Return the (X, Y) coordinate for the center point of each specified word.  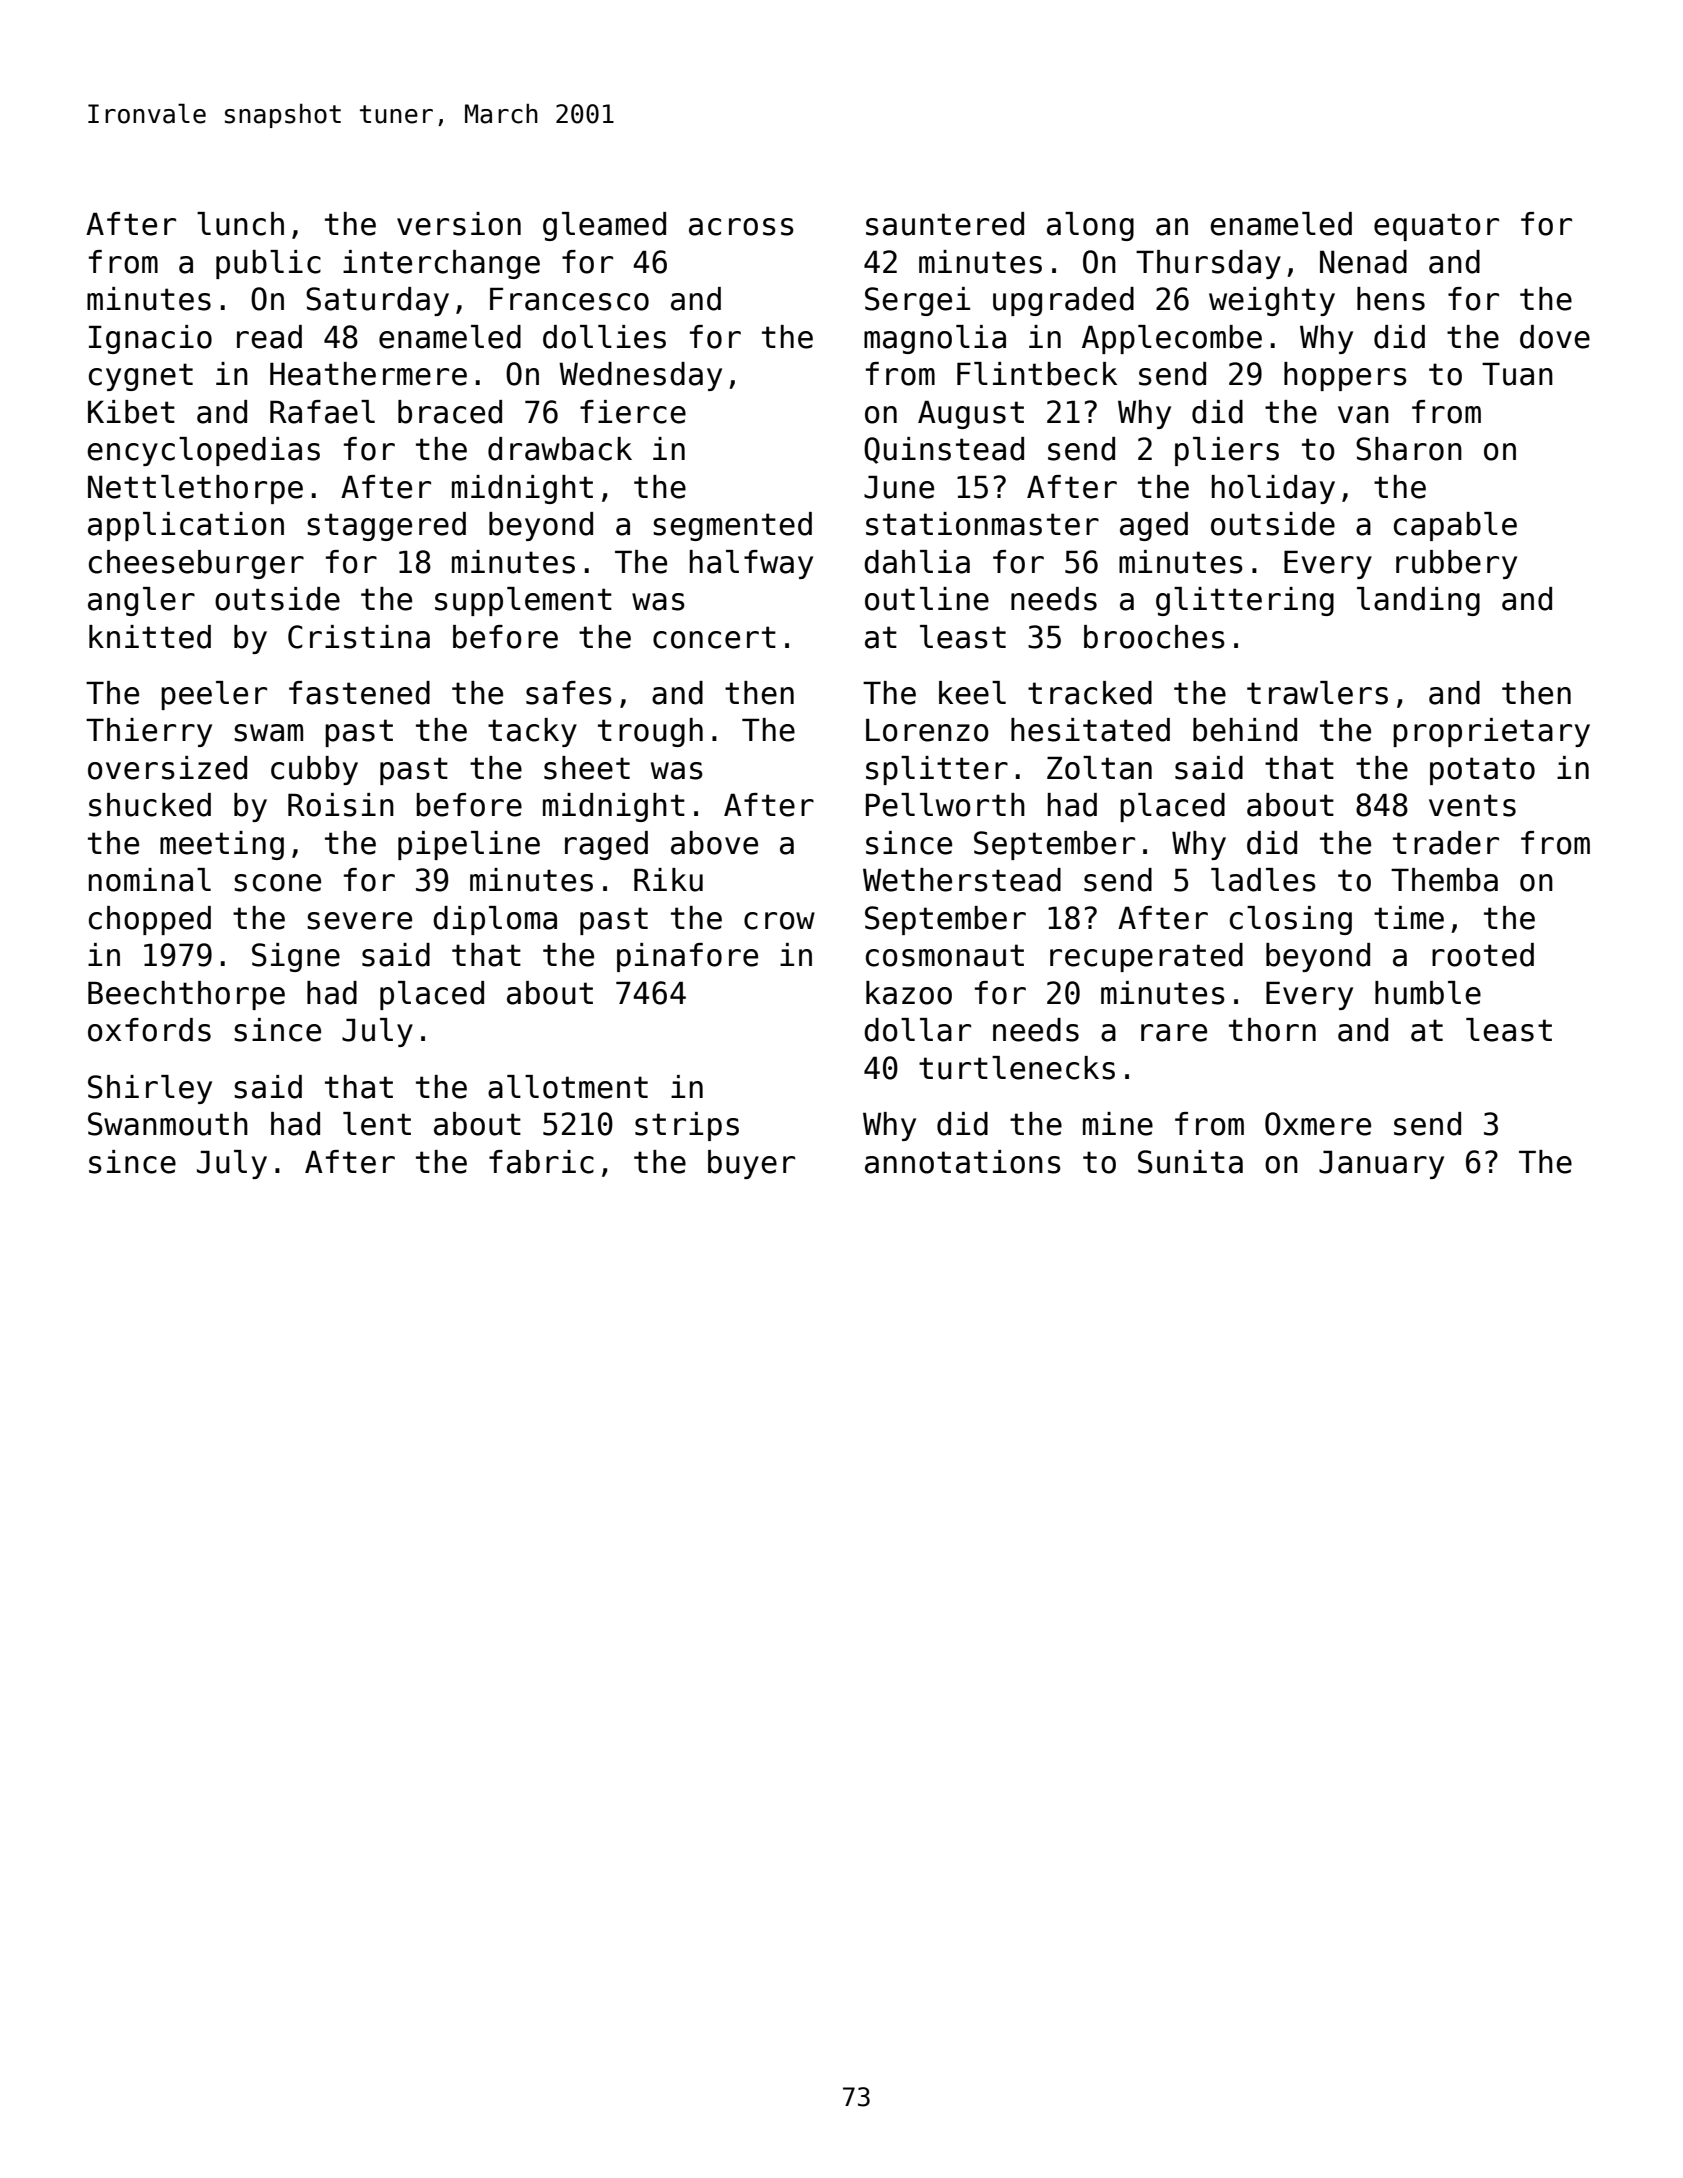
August (971, 414)
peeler (214, 695)
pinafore (687, 957)
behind (1245, 730)
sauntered (945, 224)
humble (1428, 993)
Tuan (1517, 374)
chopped (150, 920)
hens (1391, 299)
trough (650, 732)
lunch (240, 224)
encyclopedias (203, 451)
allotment (568, 1087)
